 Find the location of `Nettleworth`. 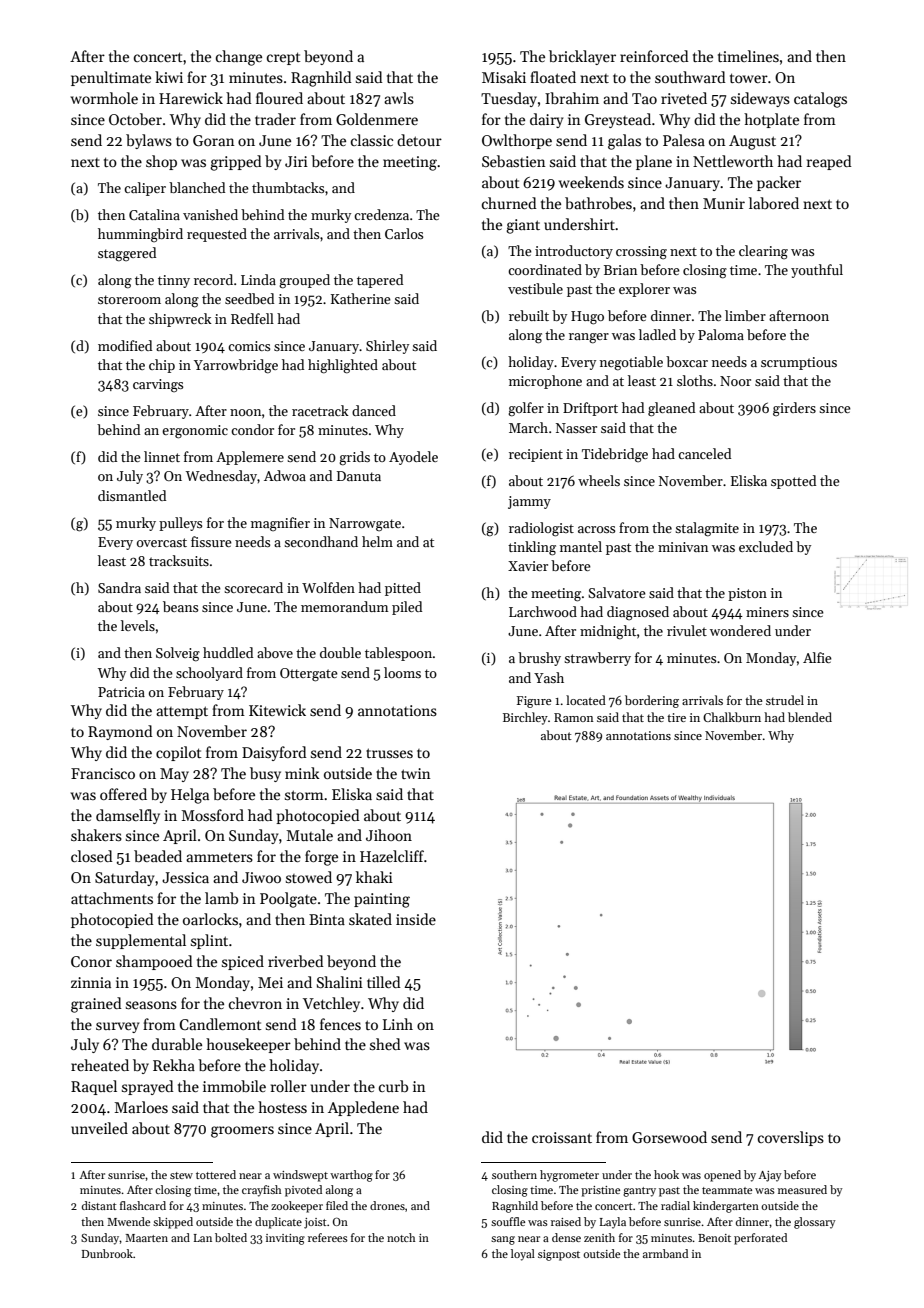

Nettleworth is located at coordinates (733, 161).
